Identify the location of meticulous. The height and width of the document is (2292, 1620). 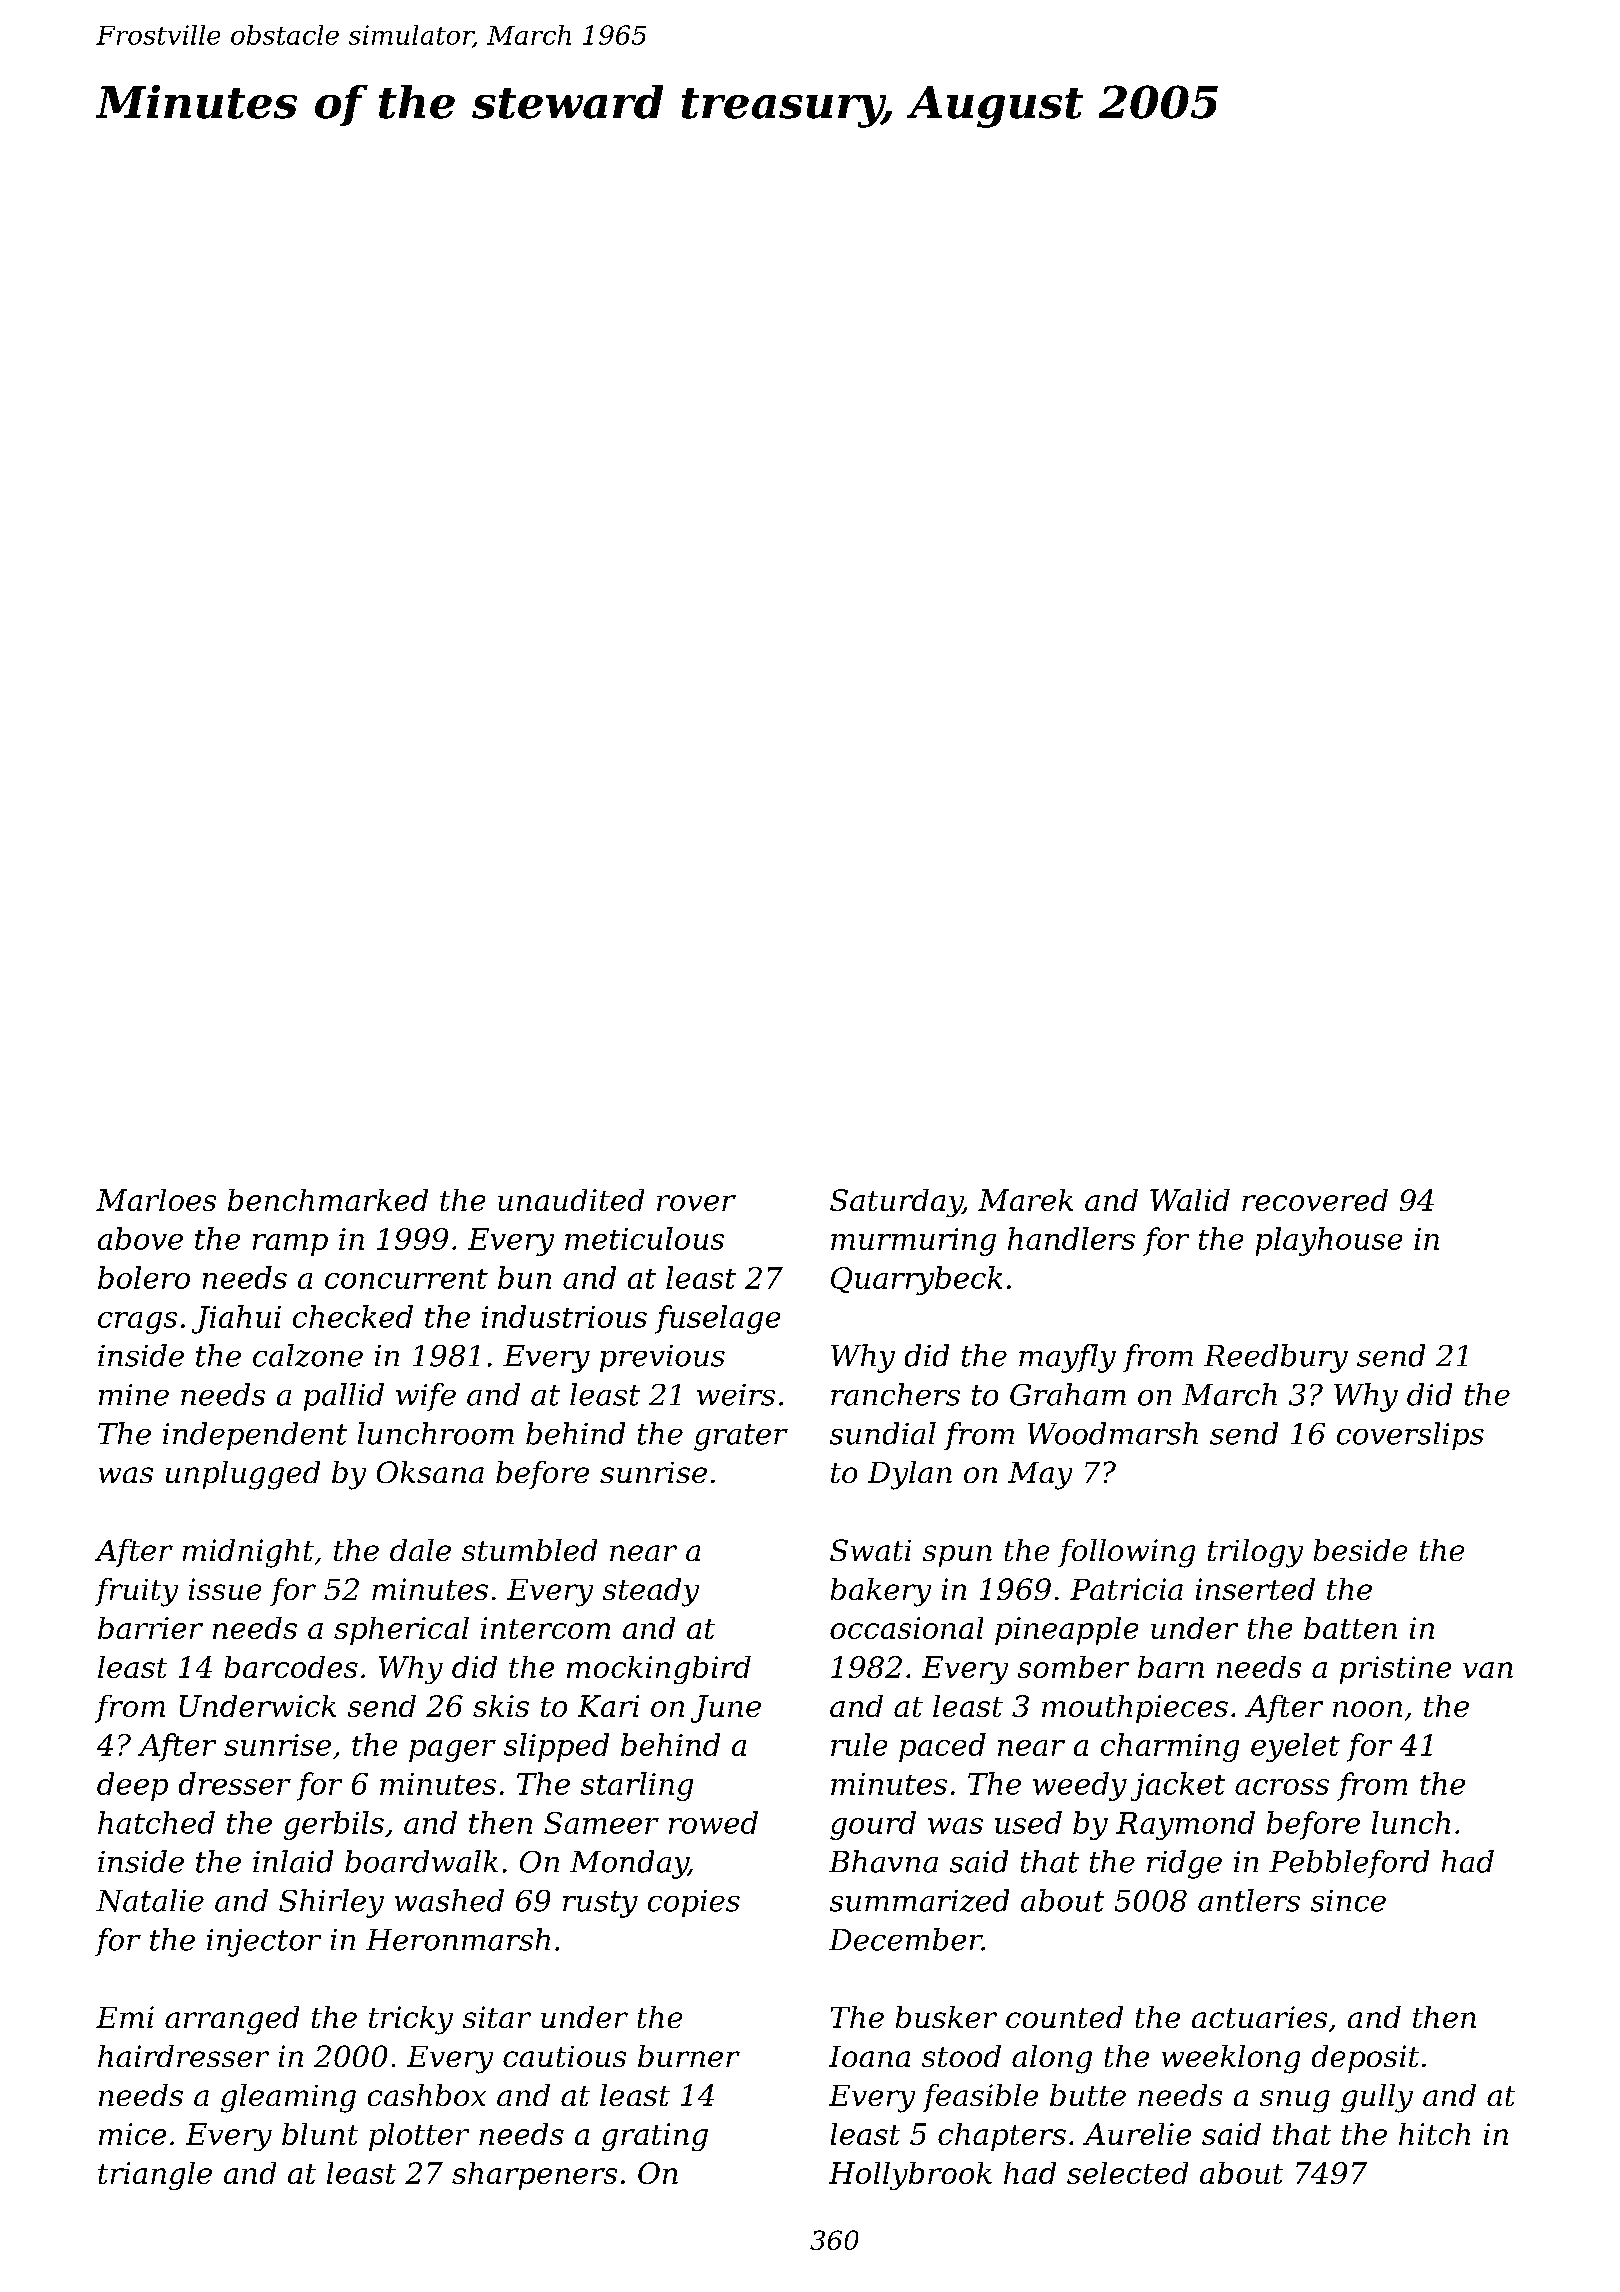
(644, 1238).
